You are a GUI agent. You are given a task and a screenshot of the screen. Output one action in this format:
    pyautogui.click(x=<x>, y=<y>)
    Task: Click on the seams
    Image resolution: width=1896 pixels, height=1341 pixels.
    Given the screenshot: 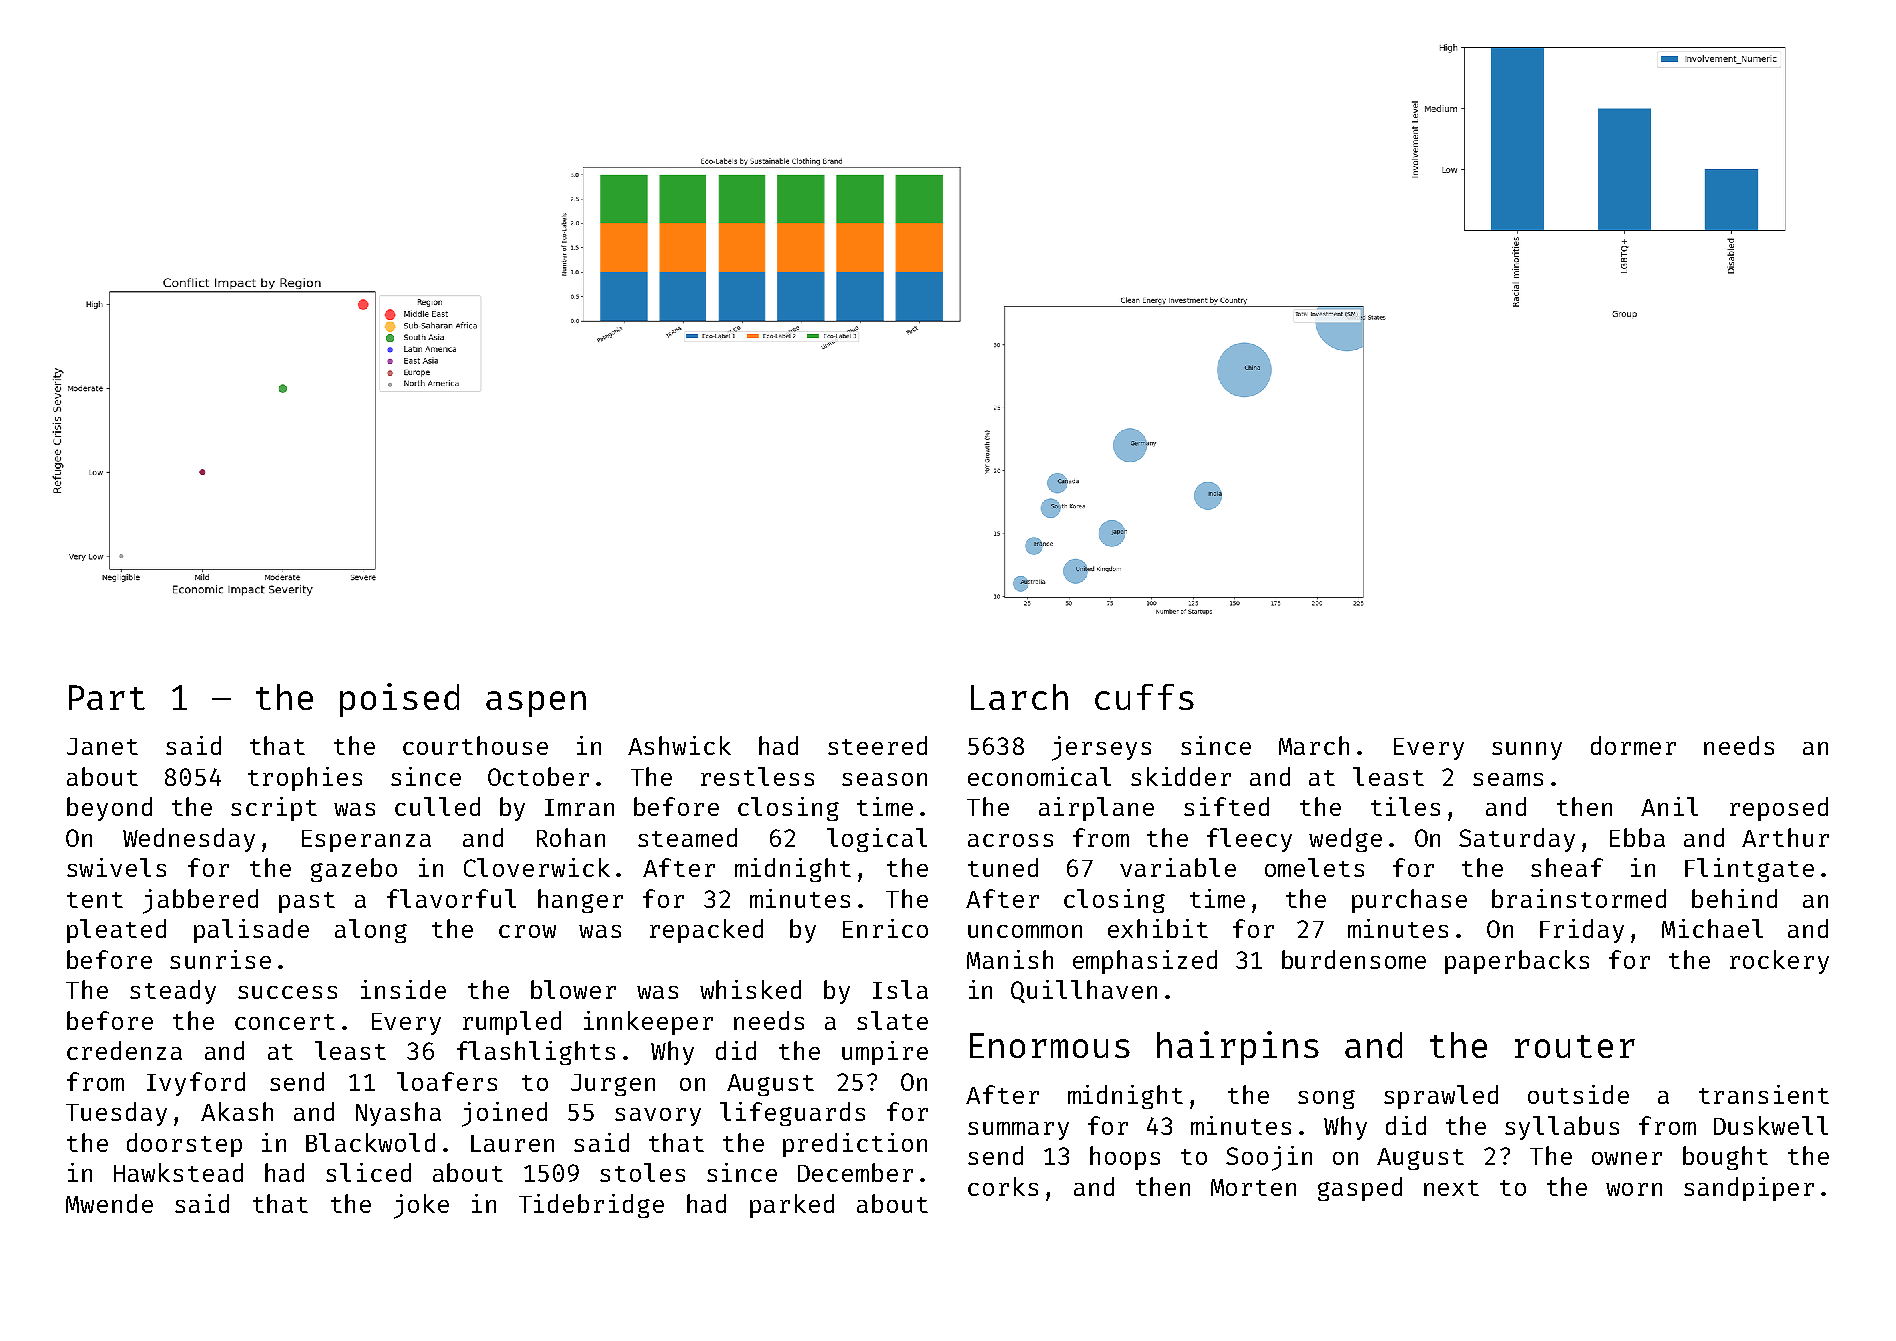 What is the action you would take?
    pyautogui.click(x=1508, y=779)
